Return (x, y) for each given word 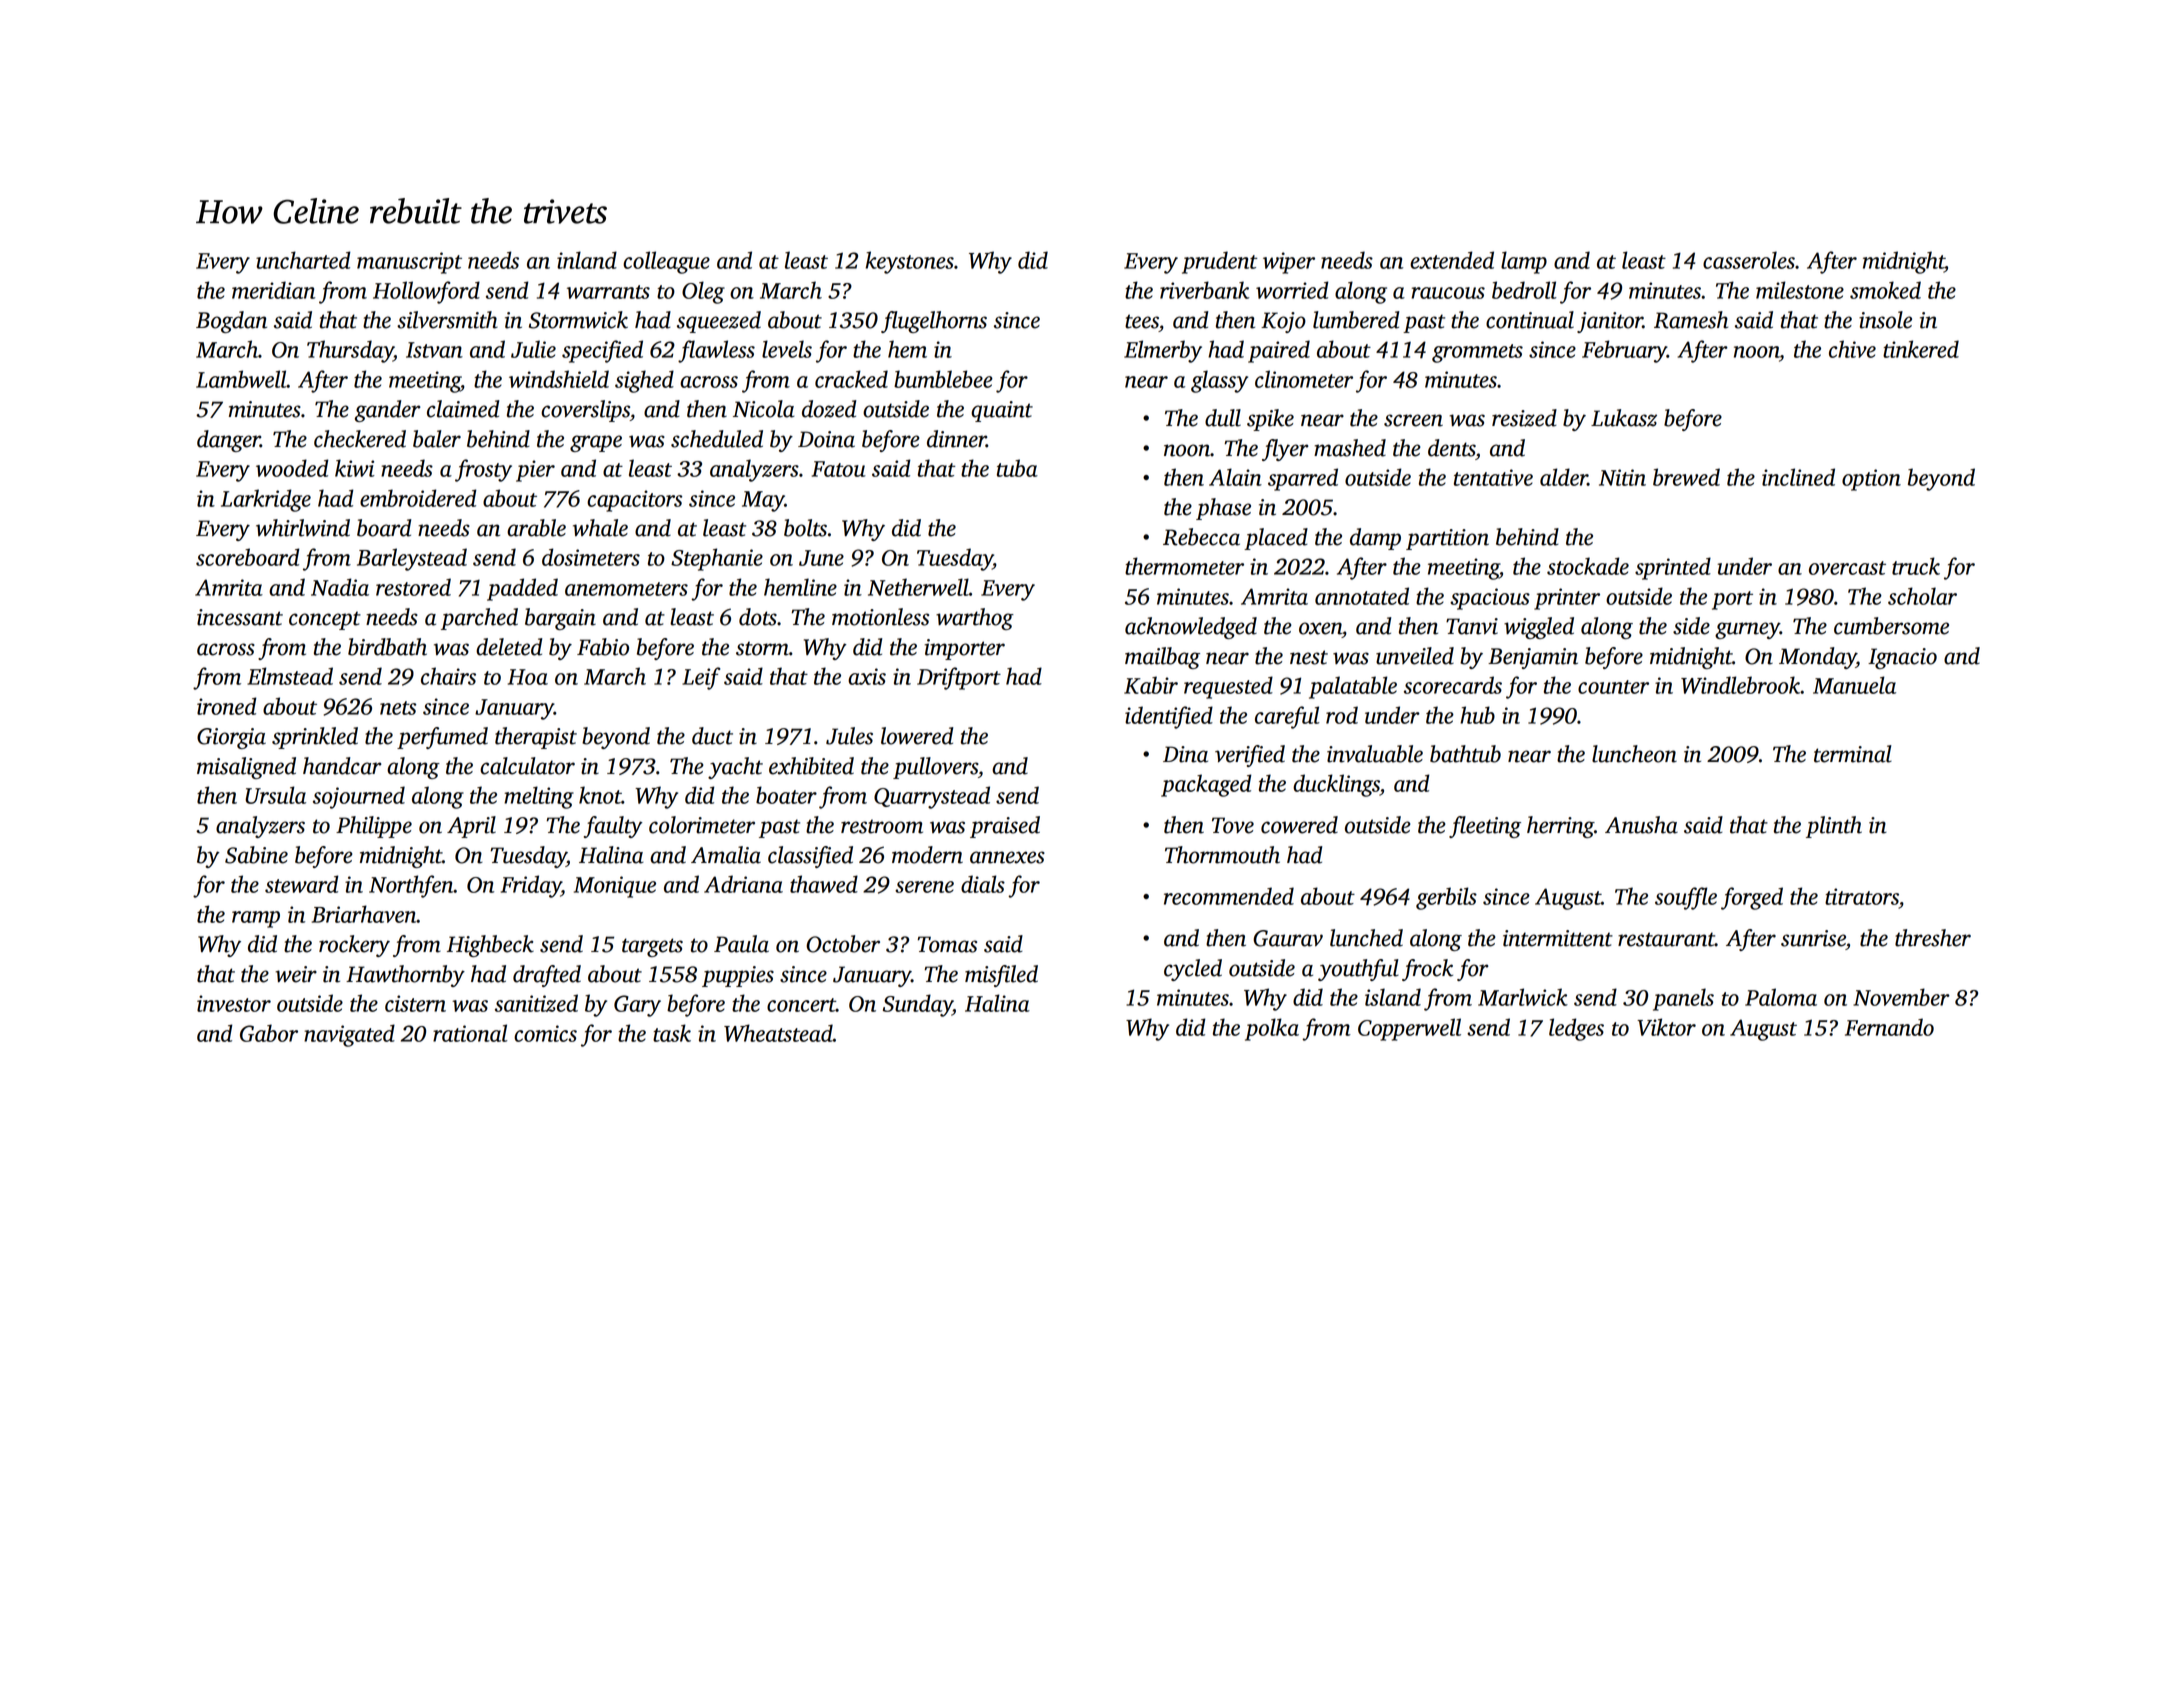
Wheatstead (778, 1033)
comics (545, 1033)
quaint (1002, 411)
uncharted (303, 260)
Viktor (1666, 1027)
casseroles (1749, 260)
